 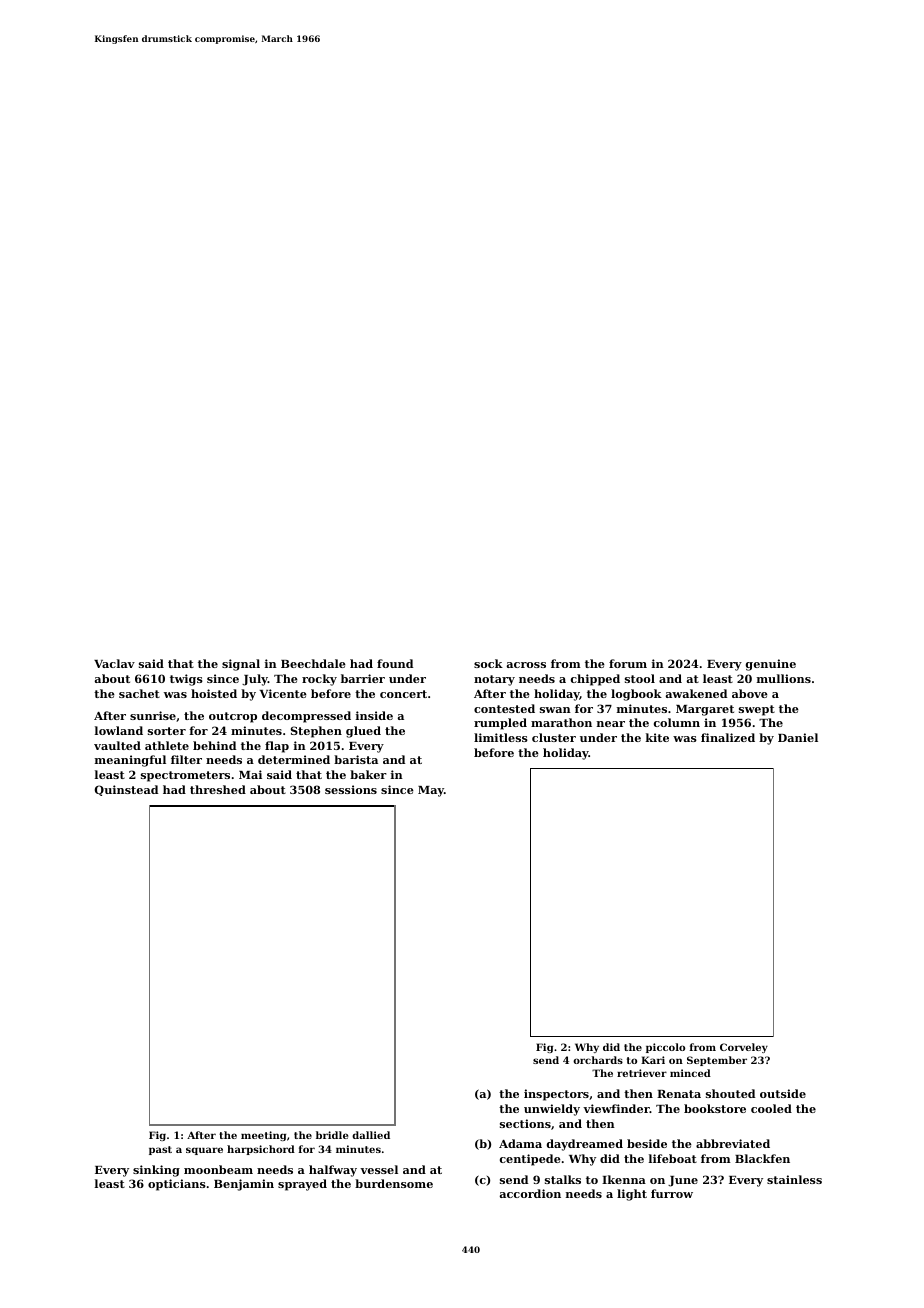 I want to click on kite, so click(x=657, y=737).
